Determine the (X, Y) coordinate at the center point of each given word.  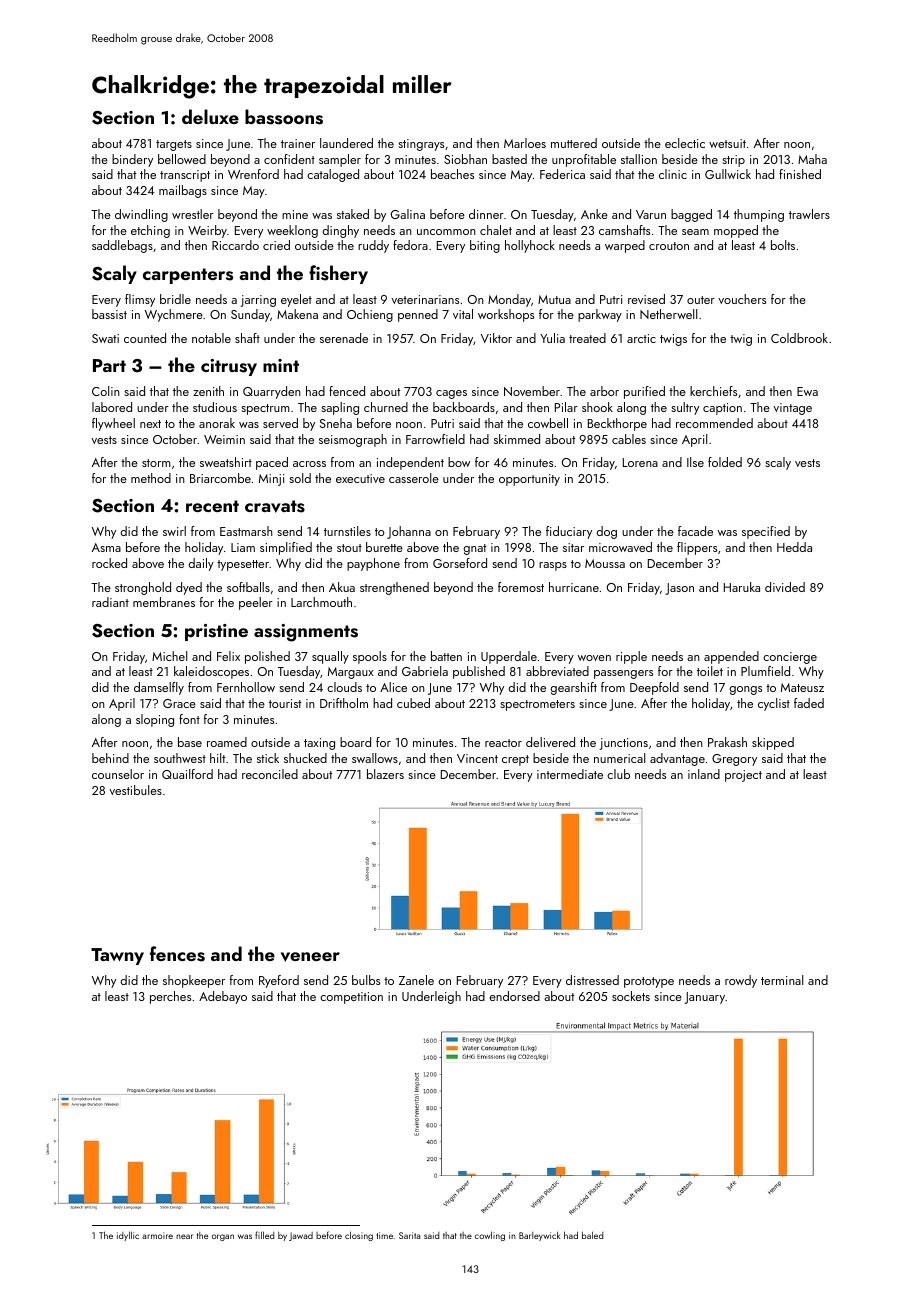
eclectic (685, 143)
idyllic (128, 1236)
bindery (132, 160)
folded (725, 462)
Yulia (552, 338)
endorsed (514, 996)
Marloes (525, 143)
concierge (790, 658)
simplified (286, 548)
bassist (109, 314)
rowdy (741, 981)
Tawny (117, 956)
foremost (521, 587)
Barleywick (540, 1236)
